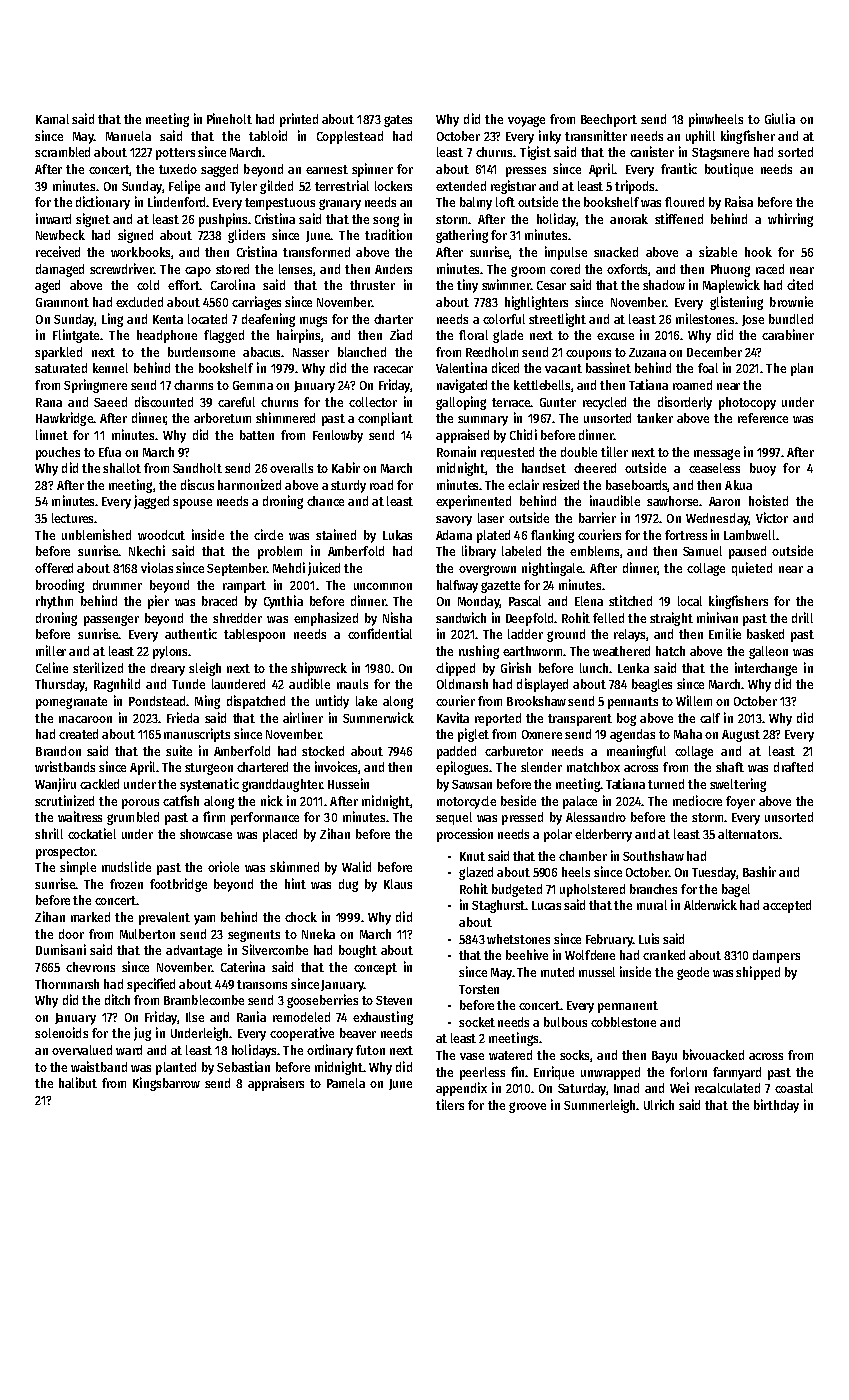  I want to click on Giulia, so click(780, 118).
